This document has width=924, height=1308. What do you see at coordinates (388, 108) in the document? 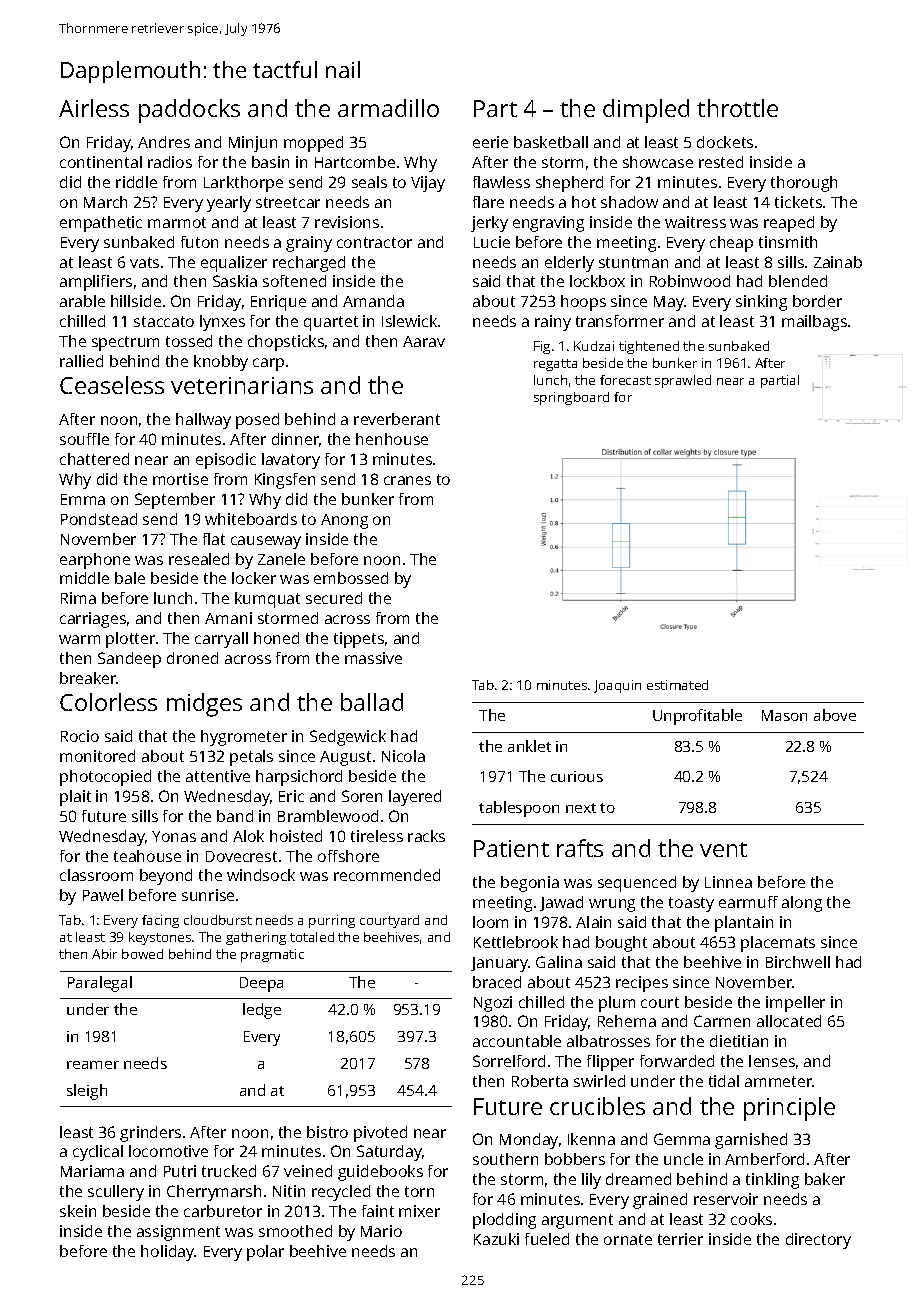
I see `armadillo` at bounding box center [388, 108].
